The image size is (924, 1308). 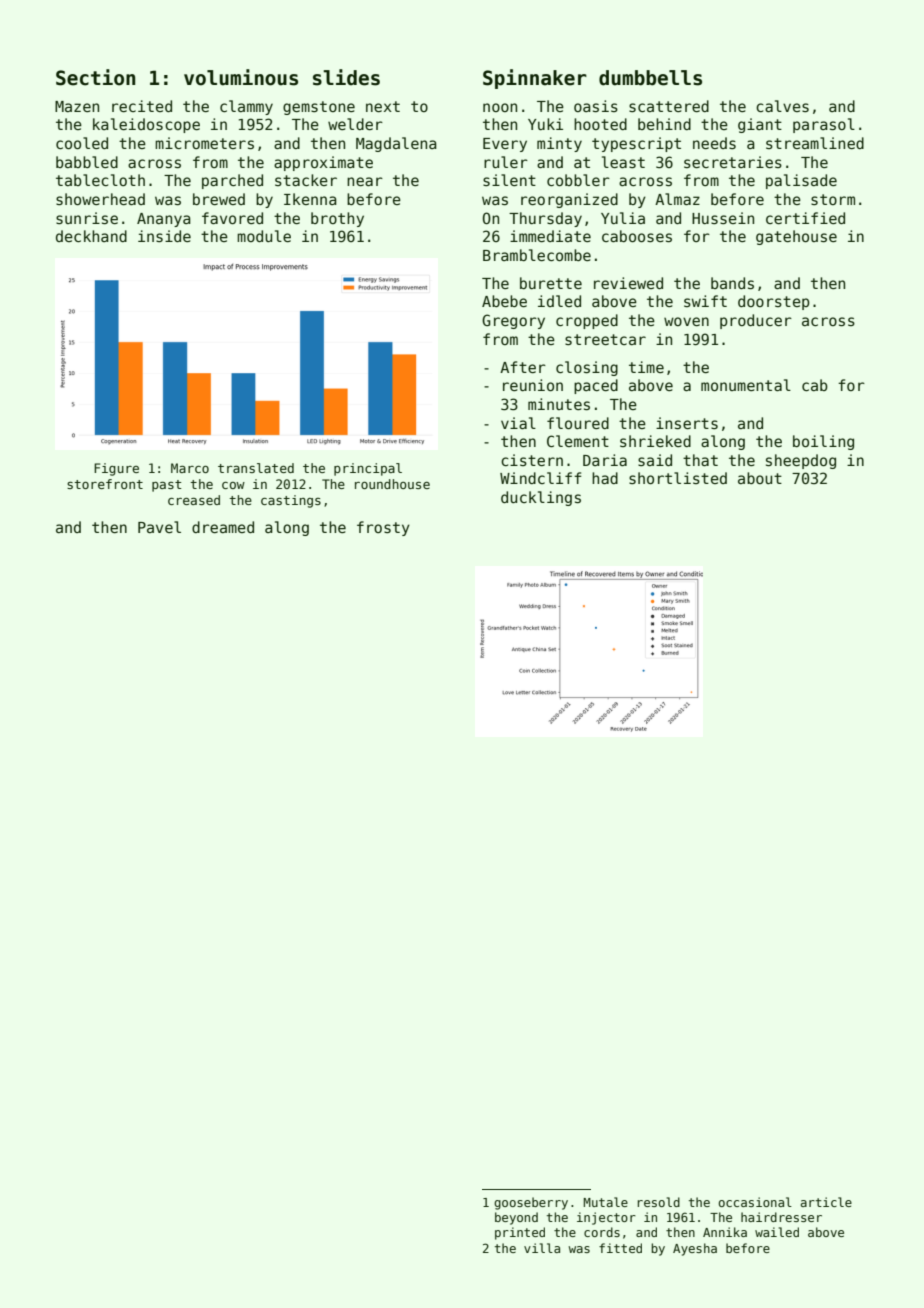 I want to click on clammy, so click(x=246, y=107).
